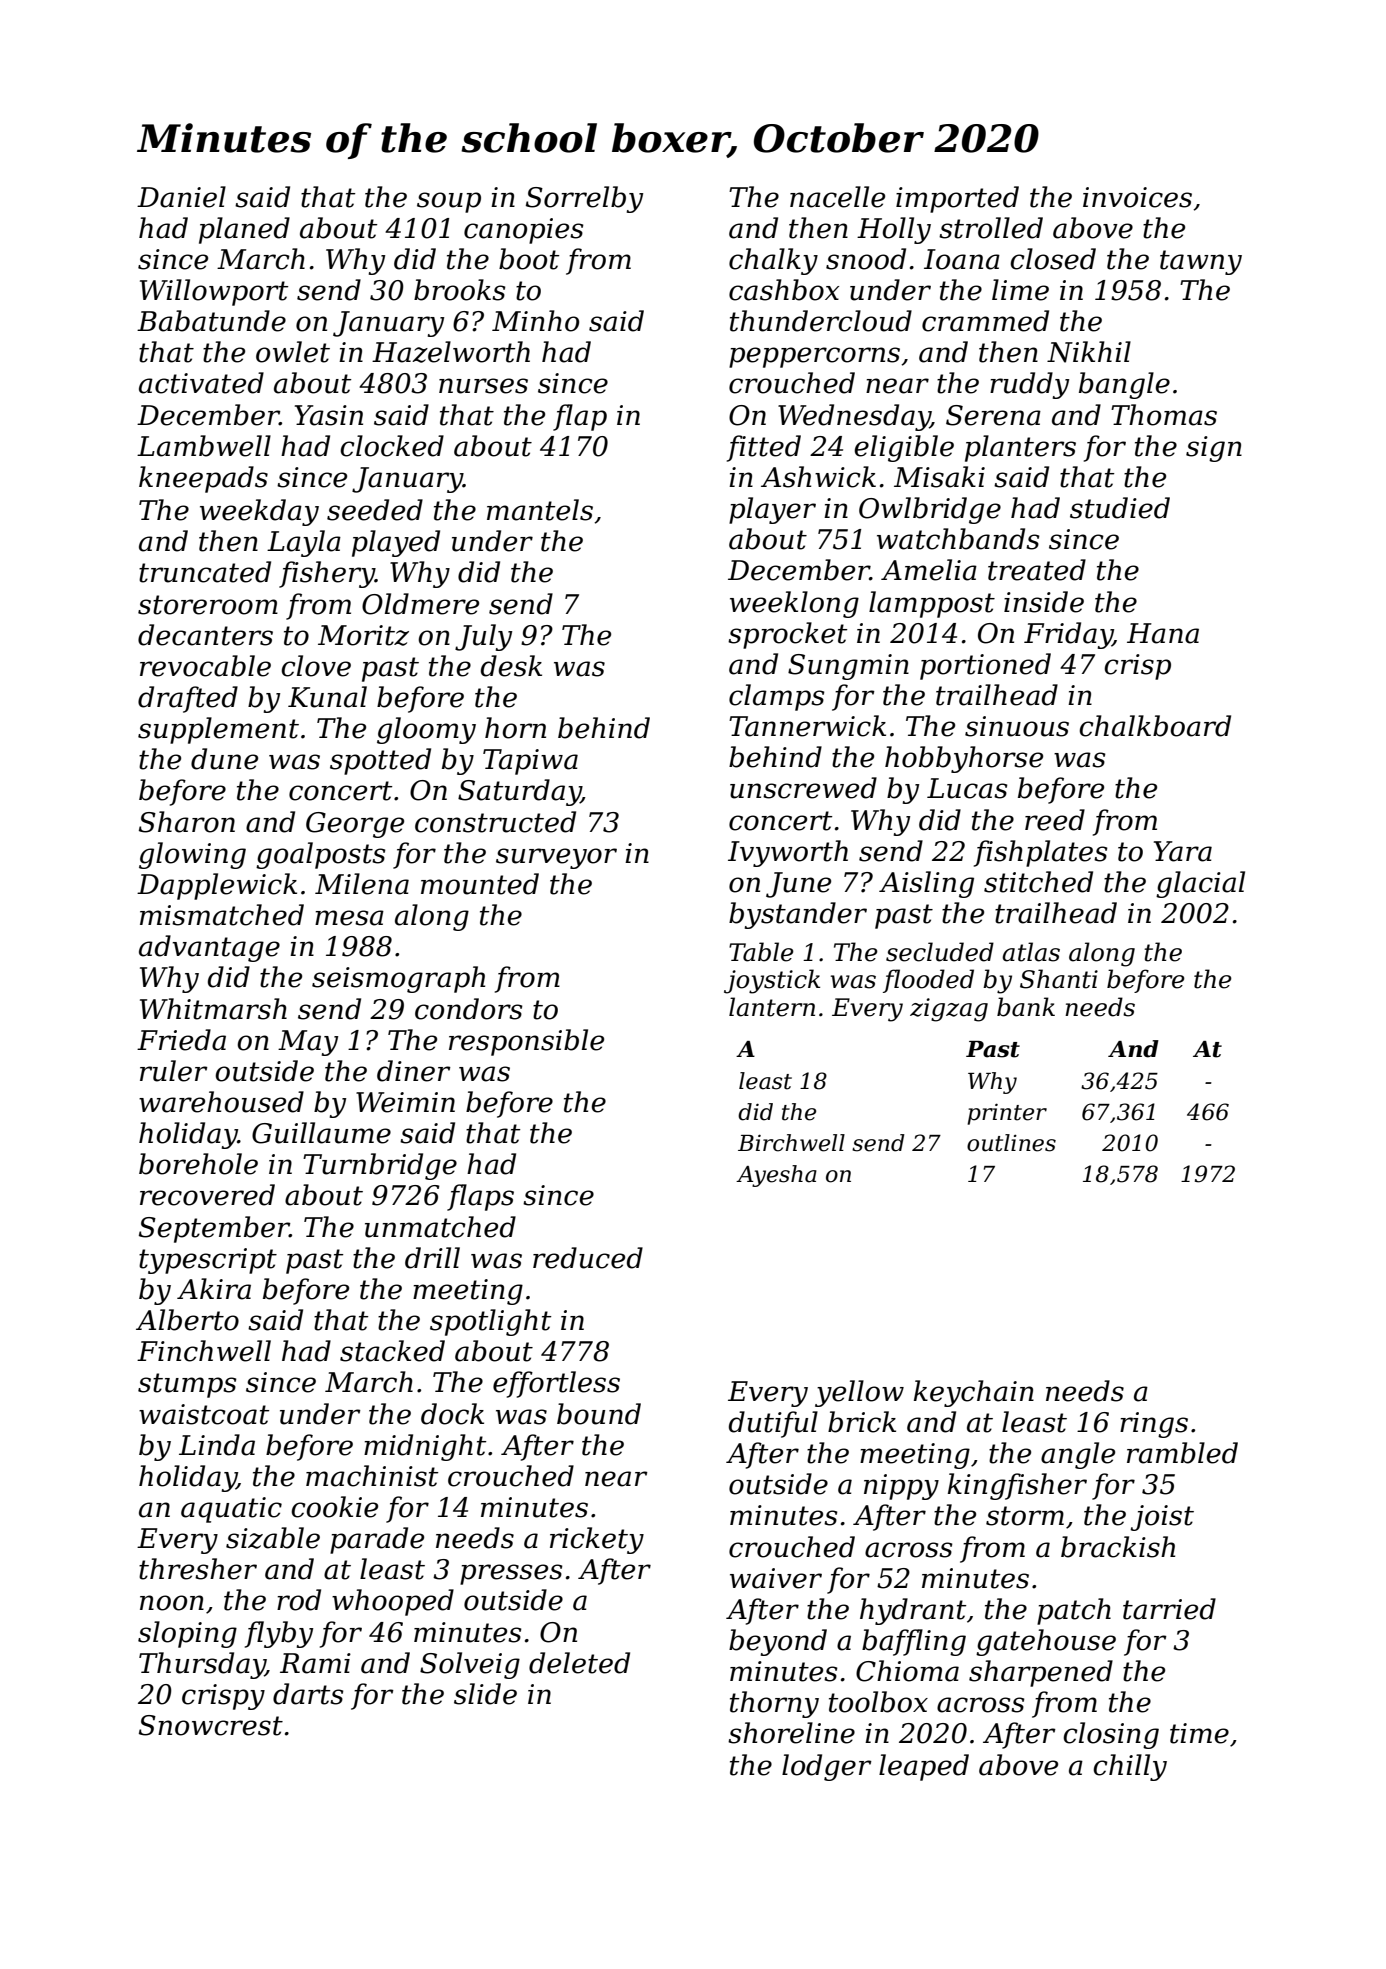 The width and height of the screenshot is (1386, 1969). Describe the element at coordinates (776, 1176) in the screenshot. I see `Ayesha` at that location.
